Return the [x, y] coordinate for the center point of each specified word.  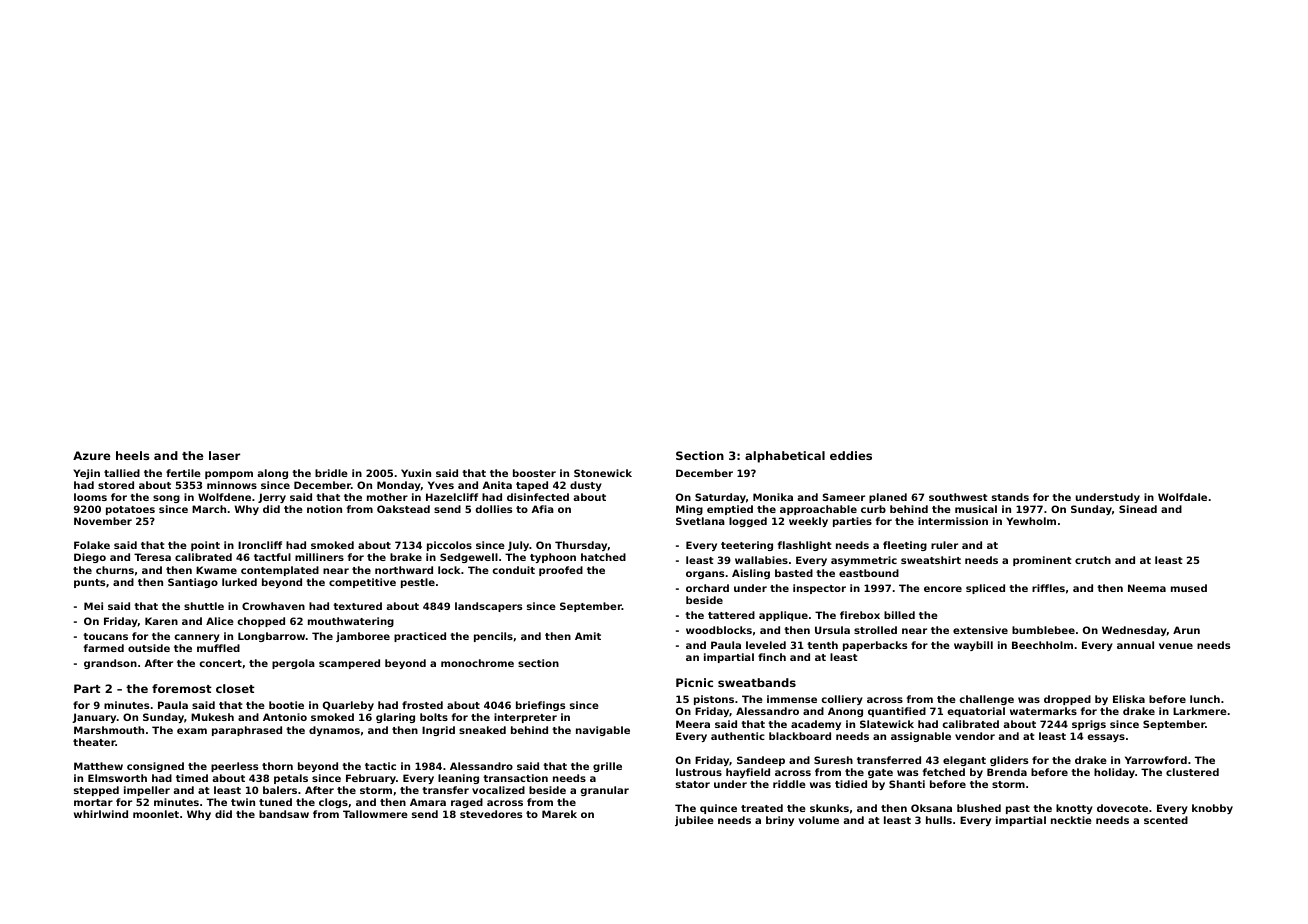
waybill [973, 646]
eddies [851, 455]
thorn [277, 766]
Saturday [720, 498]
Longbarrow [271, 637]
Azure [92, 455]
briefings [540, 706]
